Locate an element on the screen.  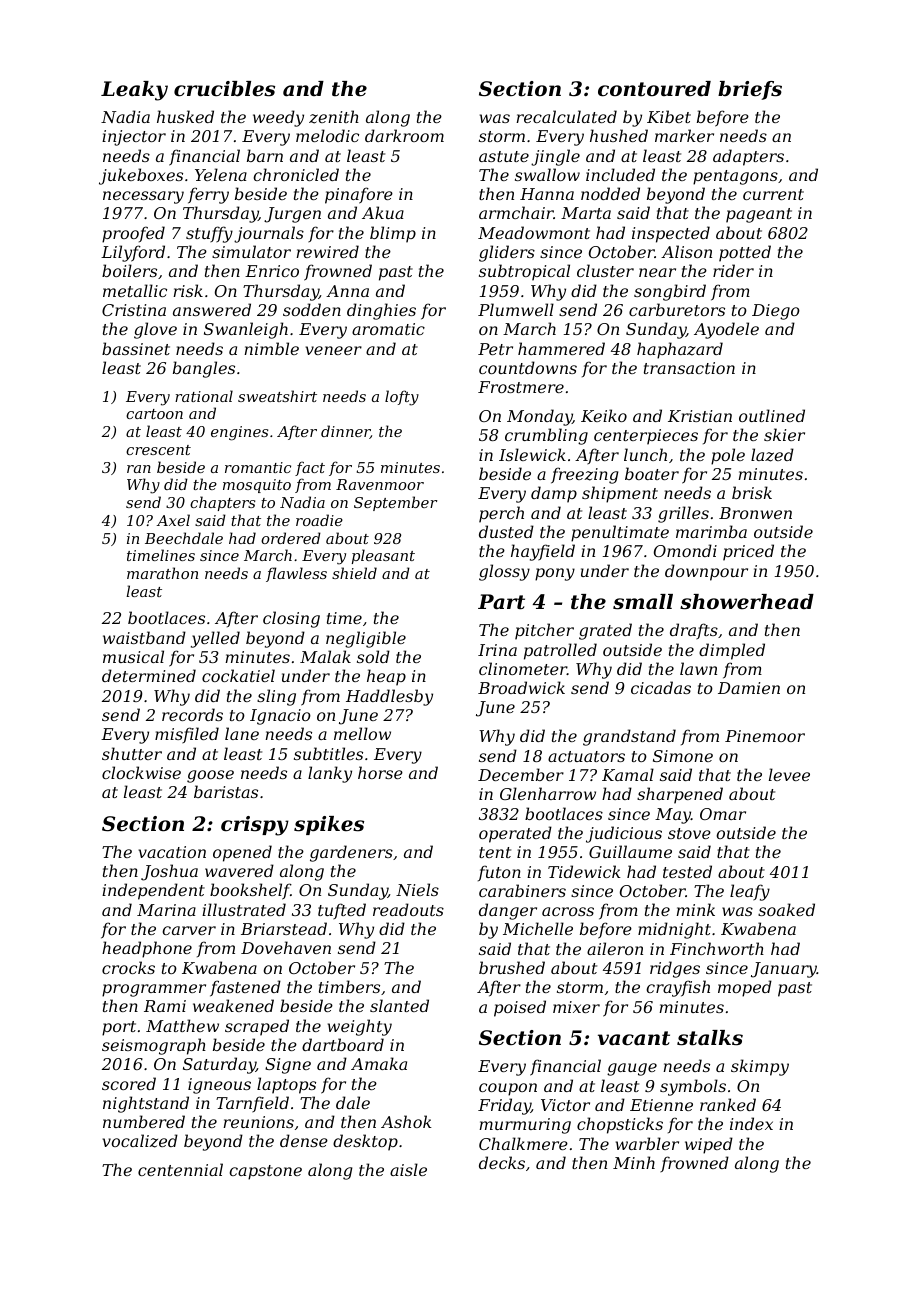
crucibles is located at coordinates (224, 89).
